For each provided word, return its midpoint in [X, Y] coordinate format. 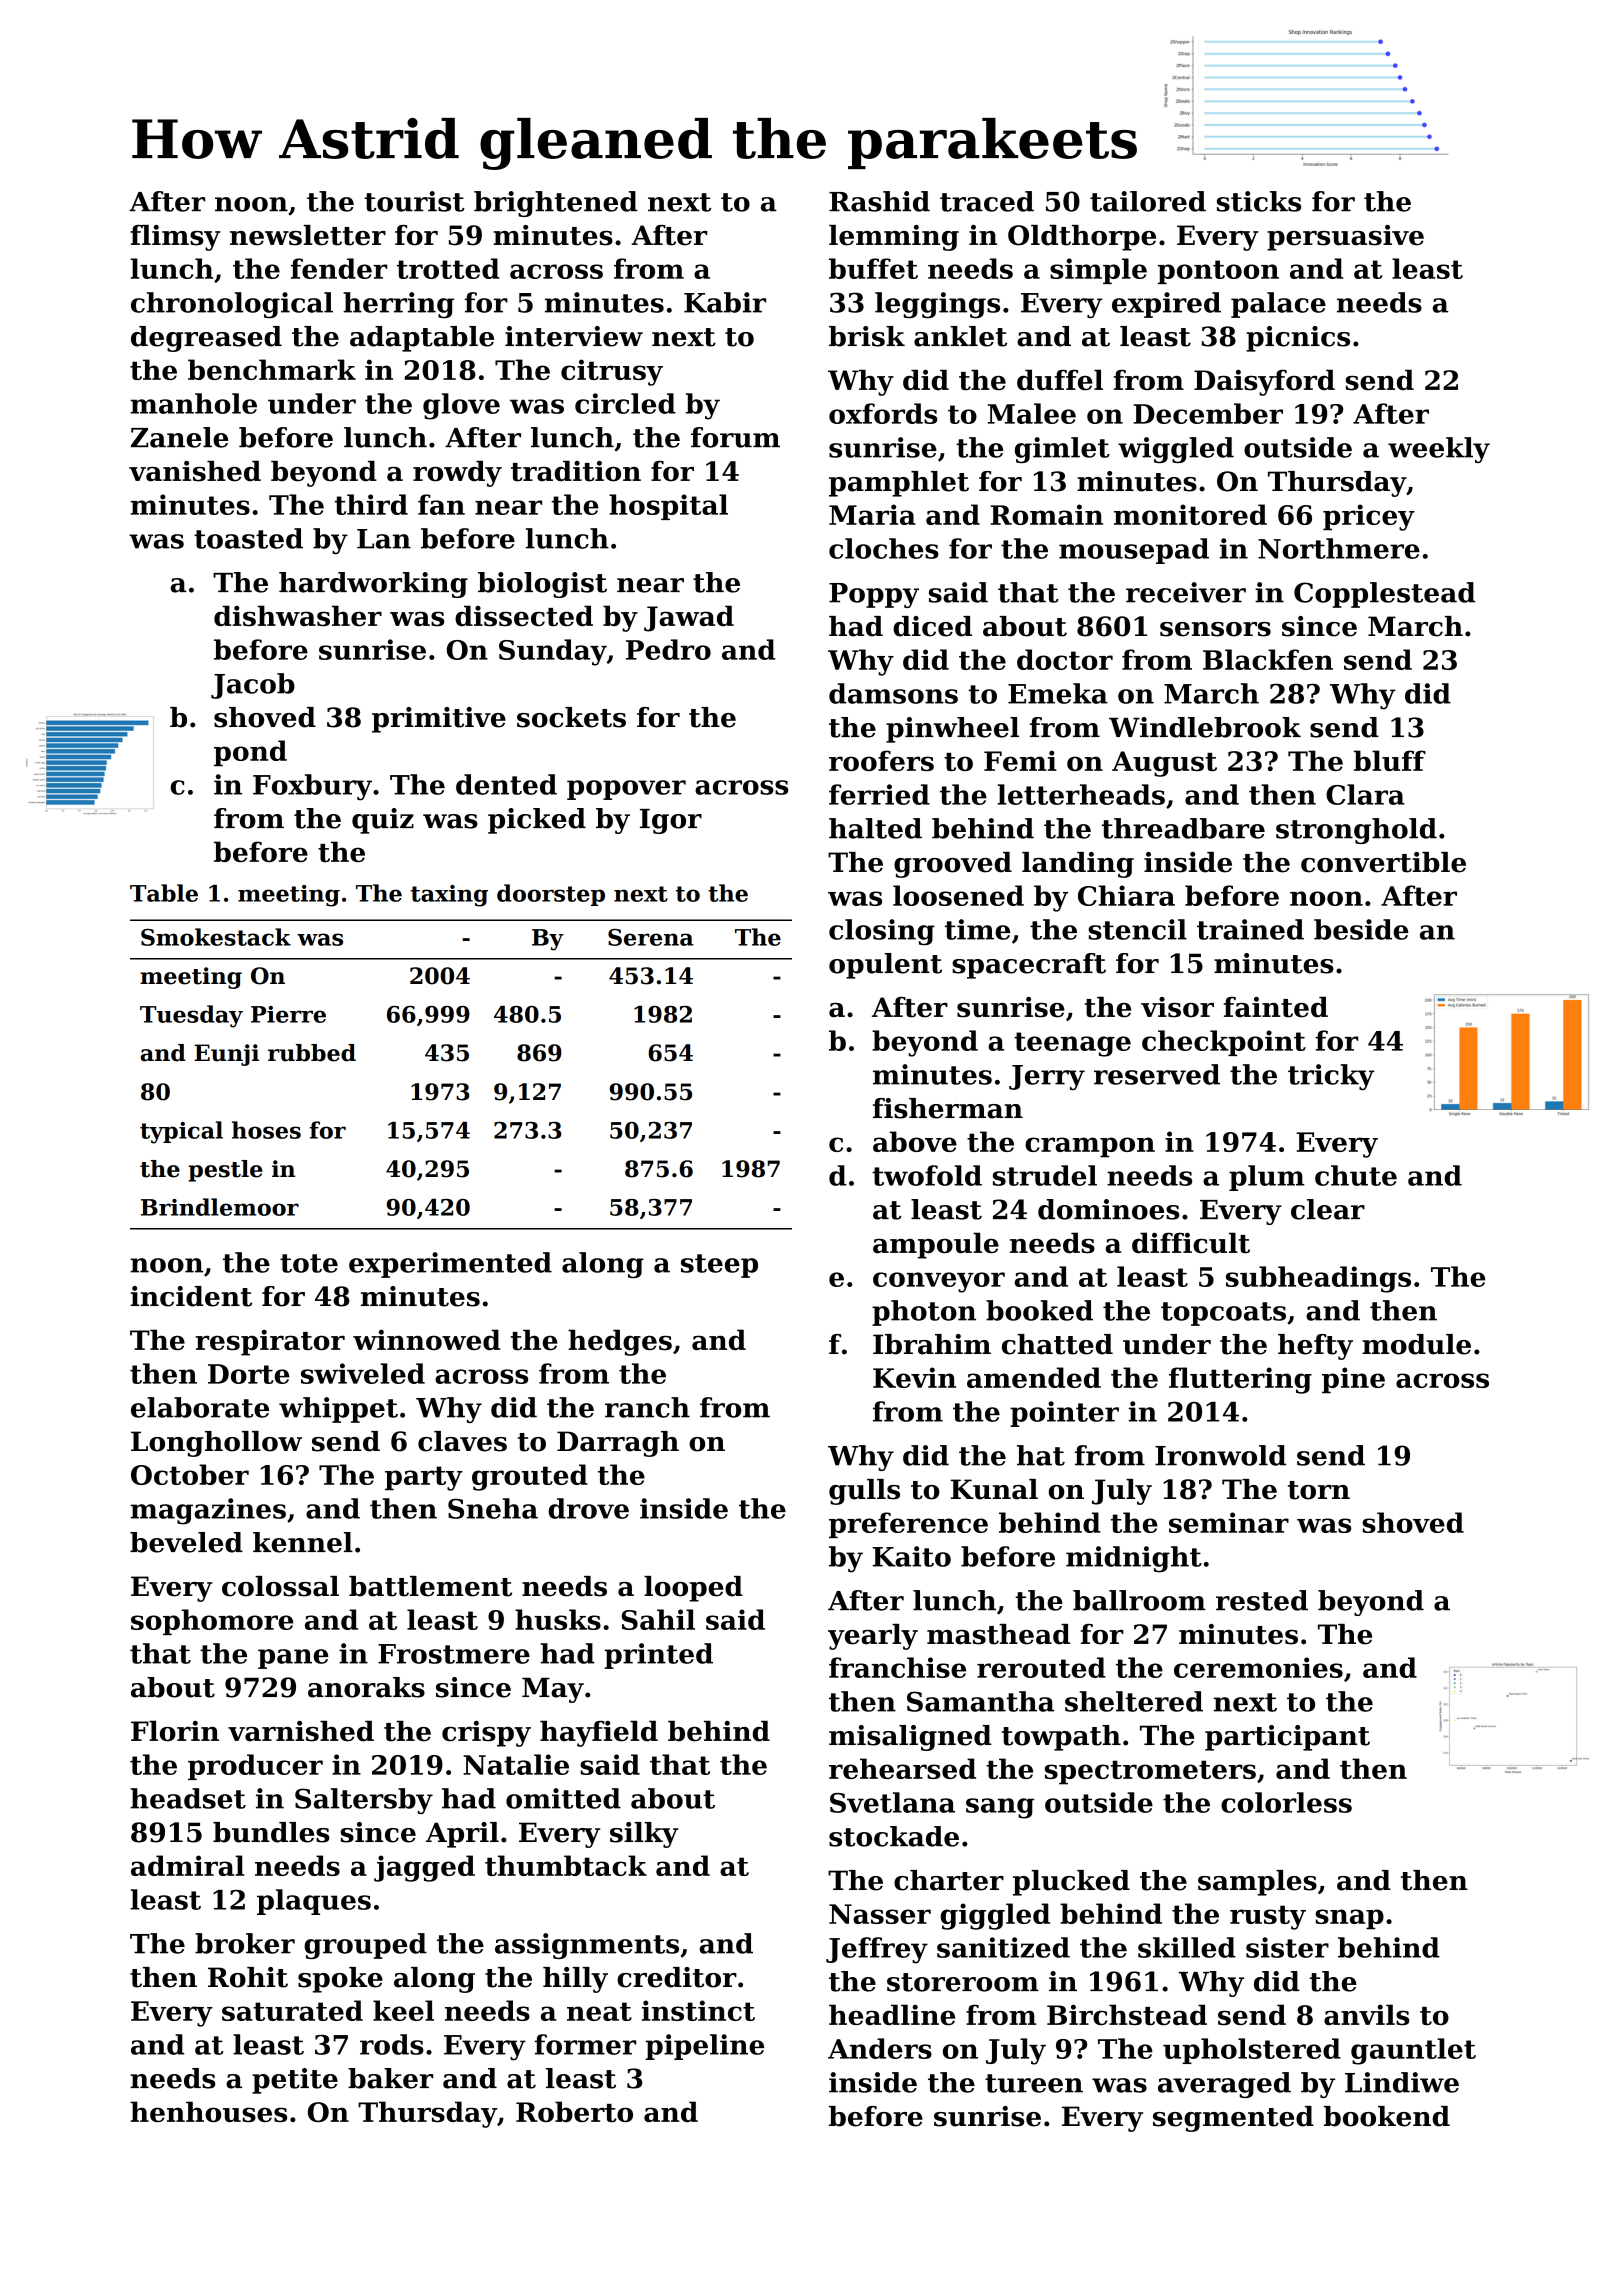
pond [250, 753]
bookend [1387, 2116]
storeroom [963, 1982]
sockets [571, 717]
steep [719, 1266]
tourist [415, 201]
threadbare [1183, 828]
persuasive [1345, 238]
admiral [187, 1865]
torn [1319, 1490]
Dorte [249, 1374]
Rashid [879, 201]
